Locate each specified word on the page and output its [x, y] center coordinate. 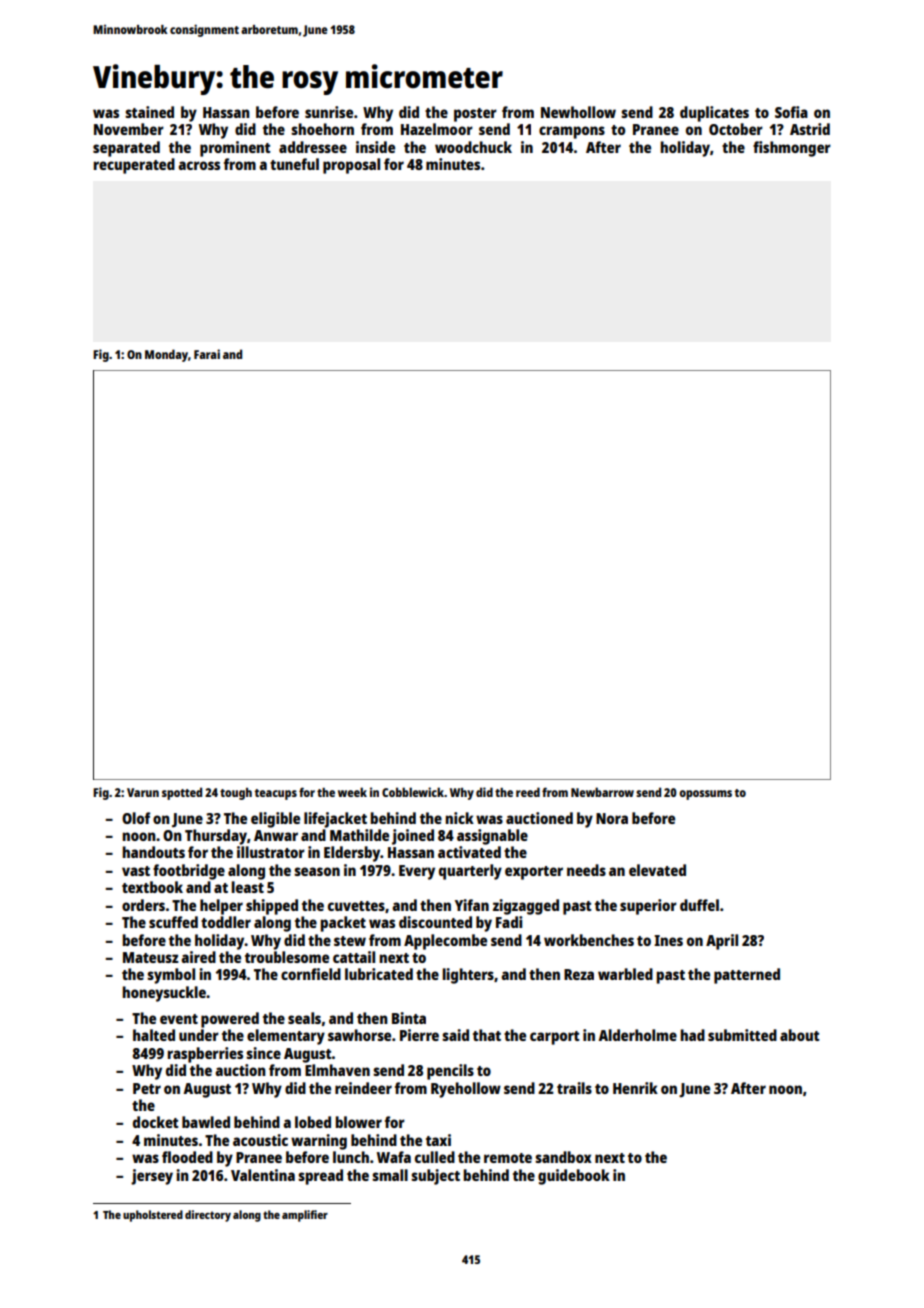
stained [149, 112]
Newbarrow [602, 792]
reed [528, 792]
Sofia [791, 112]
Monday [166, 355]
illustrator [271, 852]
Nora [612, 818]
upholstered [153, 1216]
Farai [207, 354]
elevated [657, 870]
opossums [705, 795]
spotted [182, 793]
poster [475, 115]
